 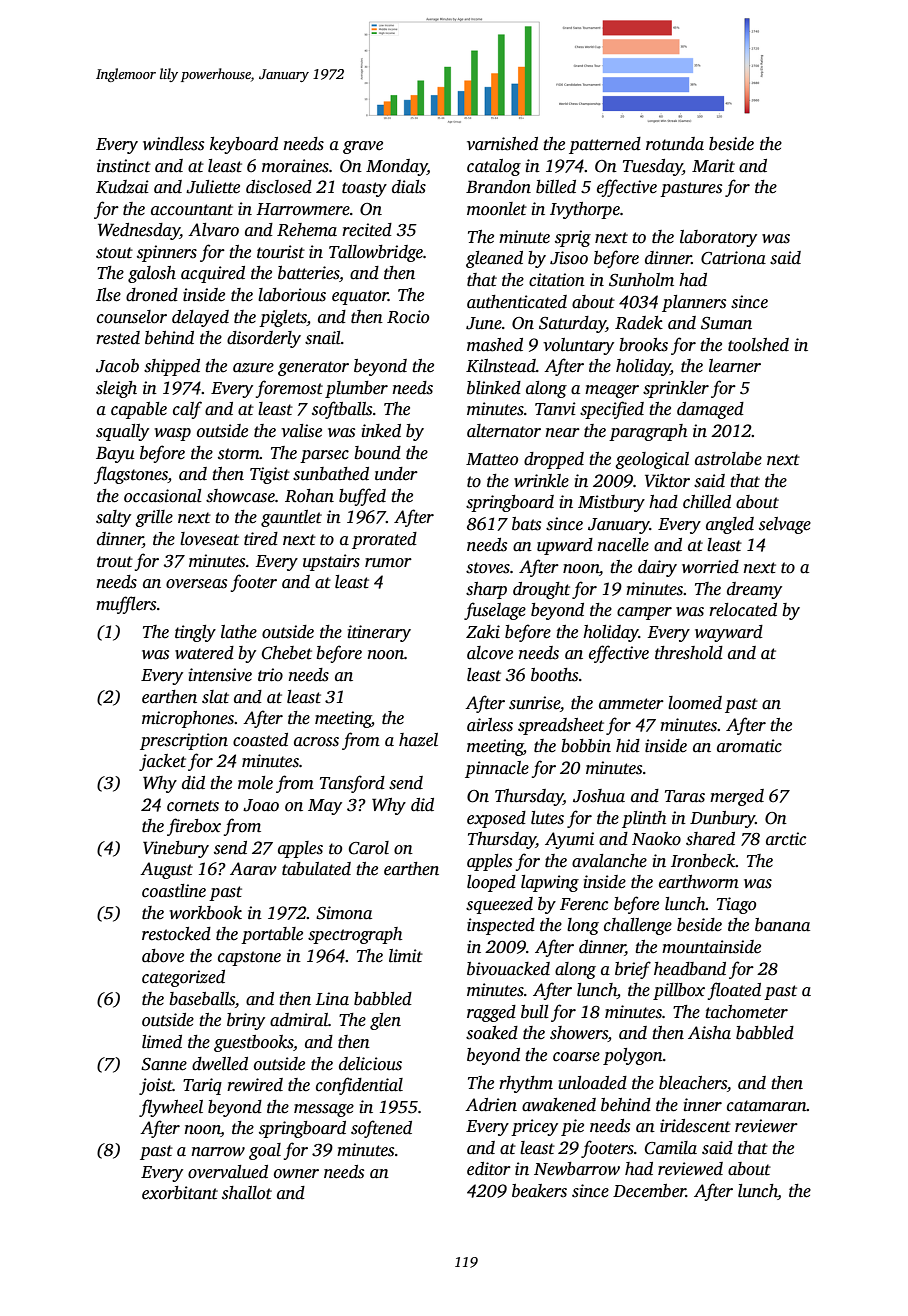 What do you see at coordinates (641, 280) in the screenshot?
I see `Sunholm` at bounding box center [641, 280].
